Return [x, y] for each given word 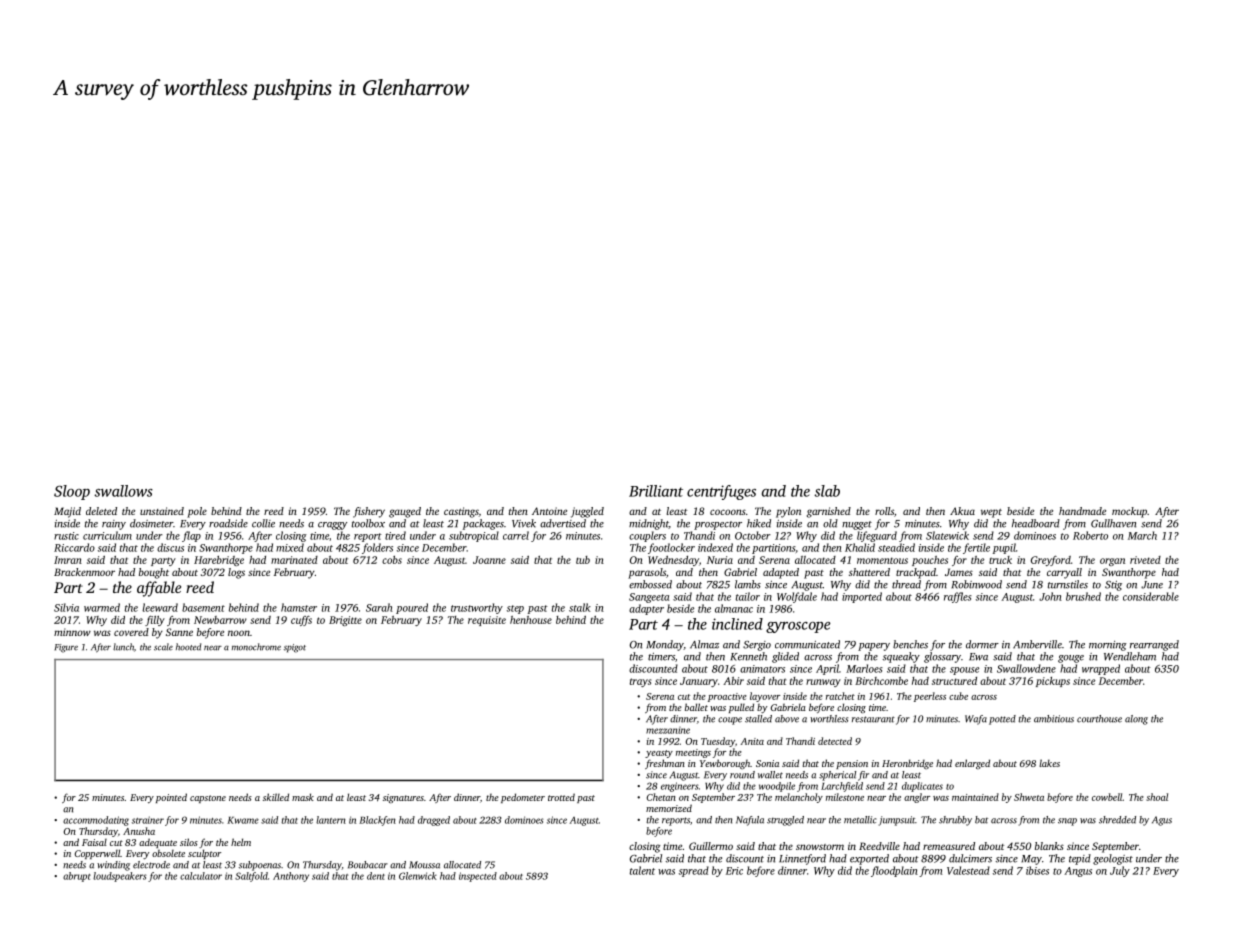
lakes [1049, 763]
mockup [1129, 512]
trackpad [916, 573]
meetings [693, 753]
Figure [66, 648]
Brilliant [656, 491]
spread [694, 871]
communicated [807, 644]
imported [862, 597]
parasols [647, 573]
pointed [171, 798]
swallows [123, 491]
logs [236, 573]
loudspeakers [120, 877]
